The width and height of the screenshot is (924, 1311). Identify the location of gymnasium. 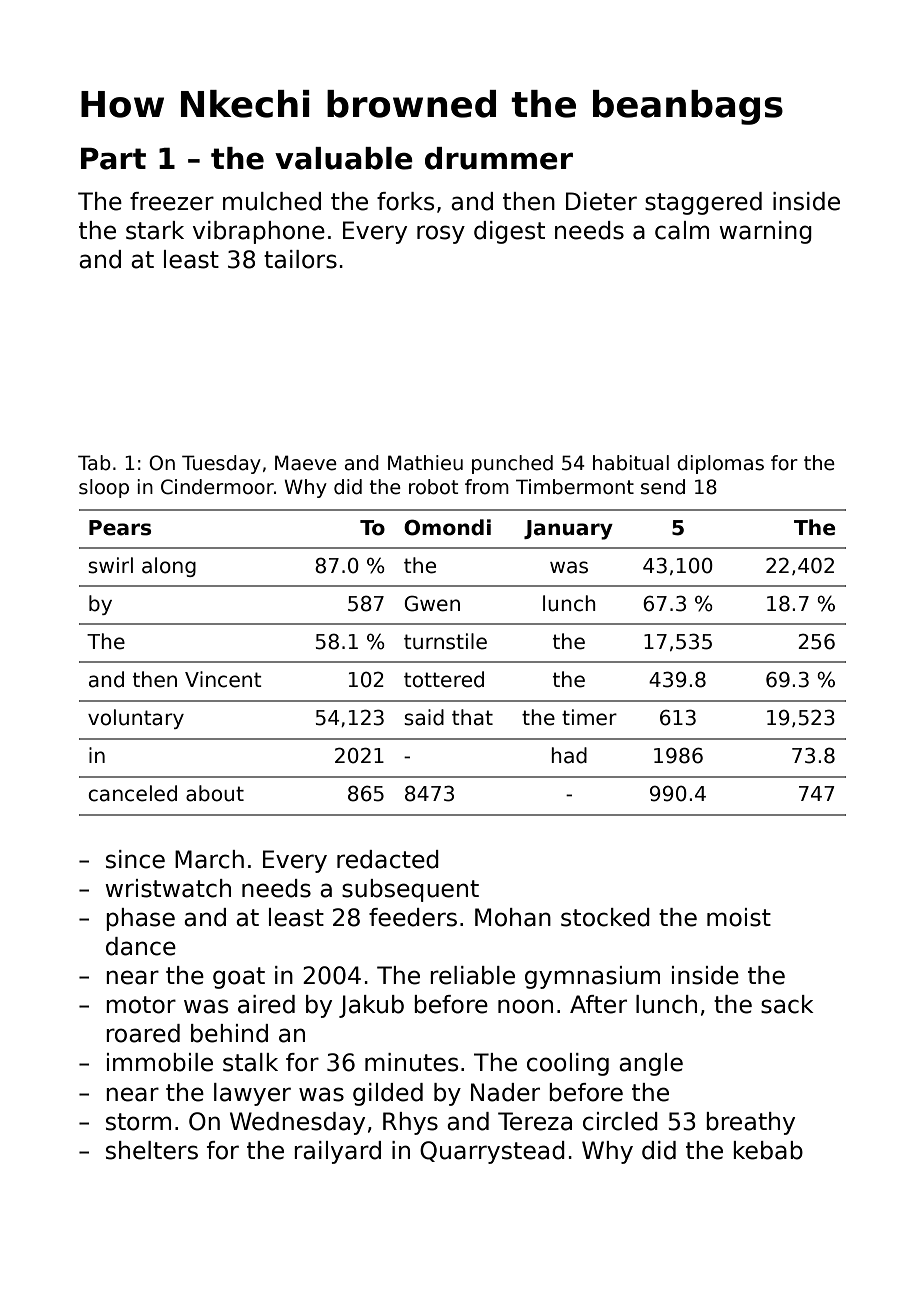
(592, 977).
